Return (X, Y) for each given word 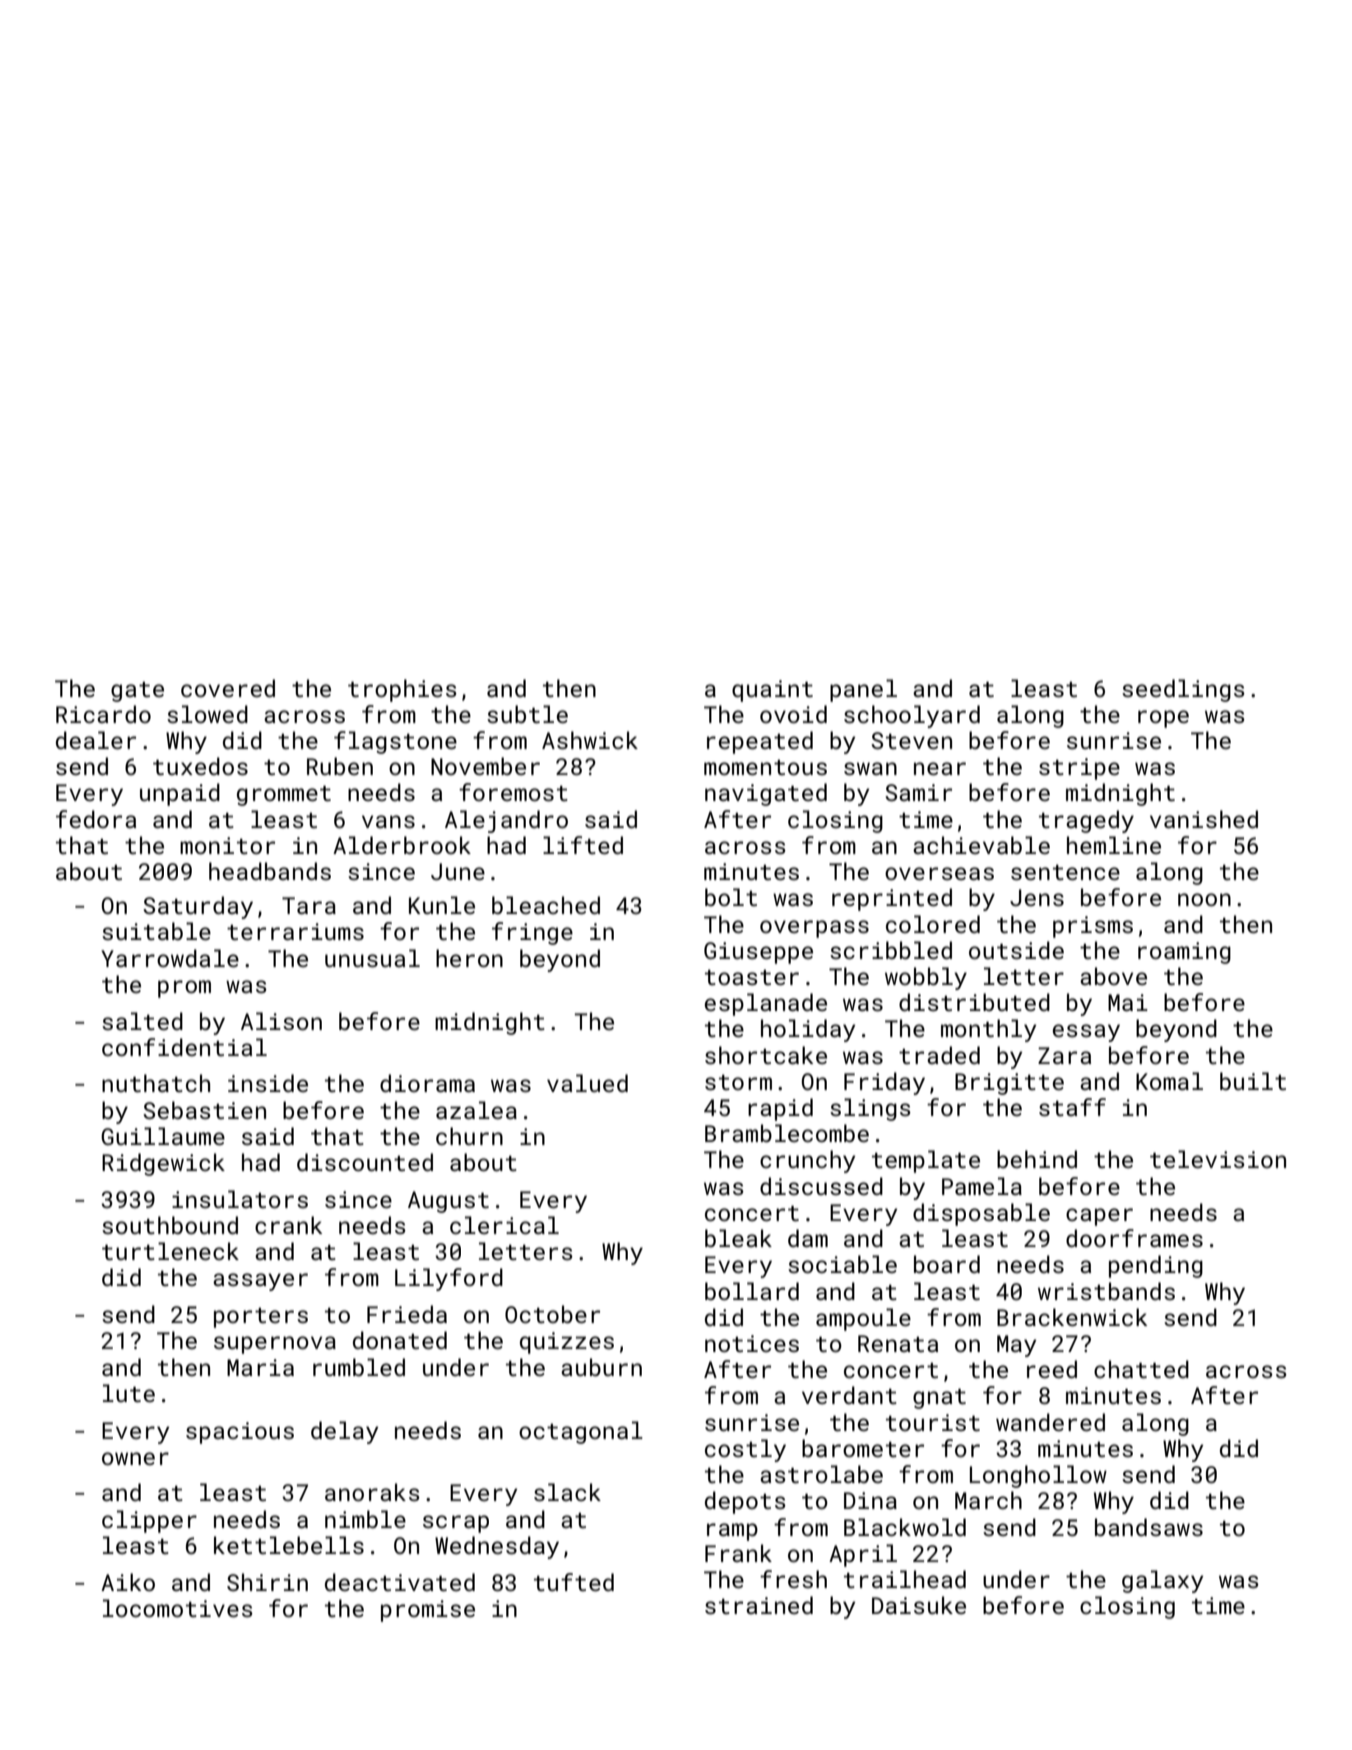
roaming (1184, 953)
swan (870, 768)
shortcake (766, 1055)
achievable (981, 845)
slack (567, 1492)
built (1253, 1081)
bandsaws (1149, 1527)
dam (808, 1238)
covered (228, 688)
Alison (281, 1021)
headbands (270, 871)
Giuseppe (758, 953)
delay (344, 1432)
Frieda (407, 1314)
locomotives (178, 1608)
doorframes (1134, 1238)
